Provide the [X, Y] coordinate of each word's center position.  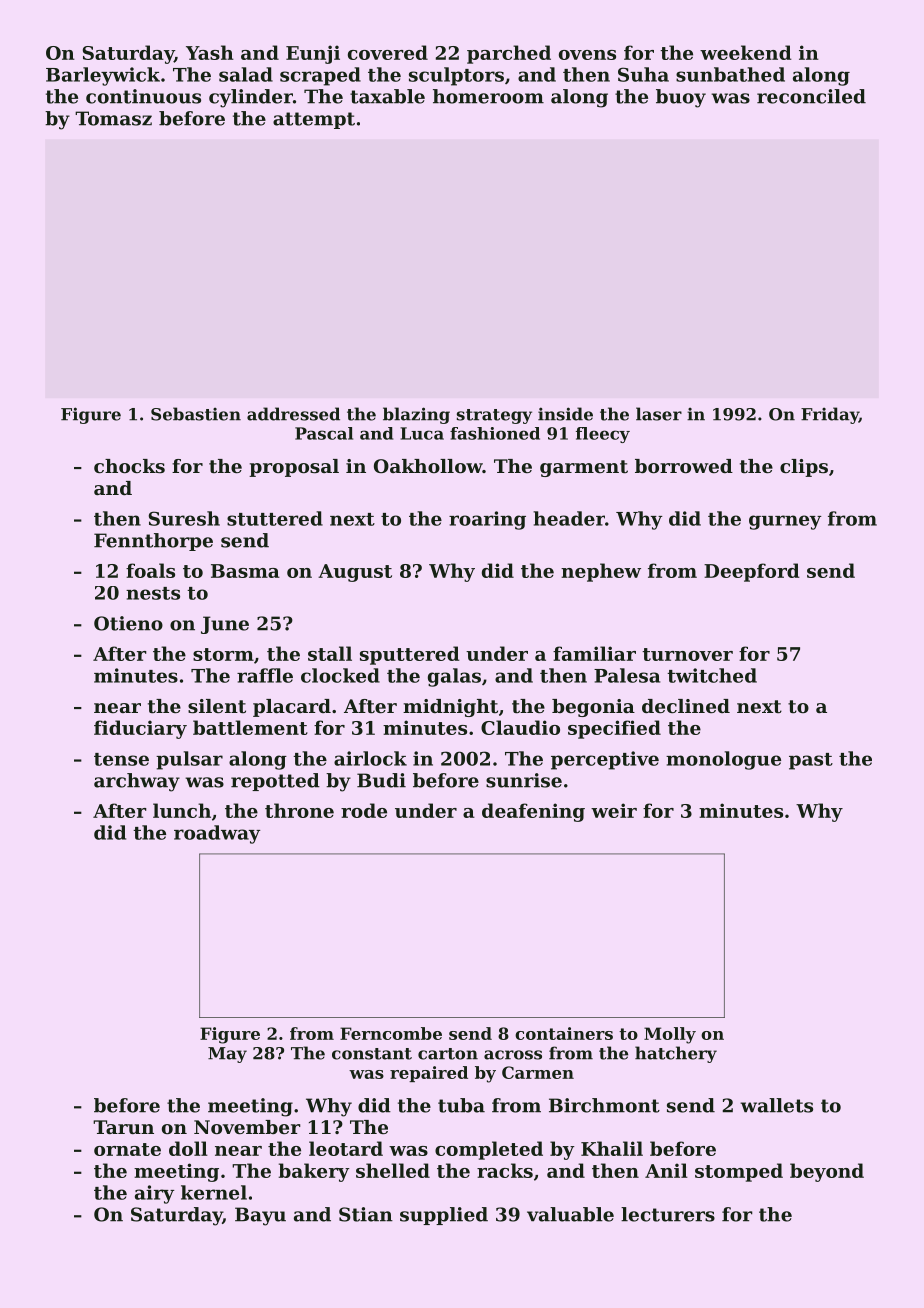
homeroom [488, 96]
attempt [314, 120]
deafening [533, 812]
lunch [182, 810]
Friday [830, 415]
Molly [670, 1035]
